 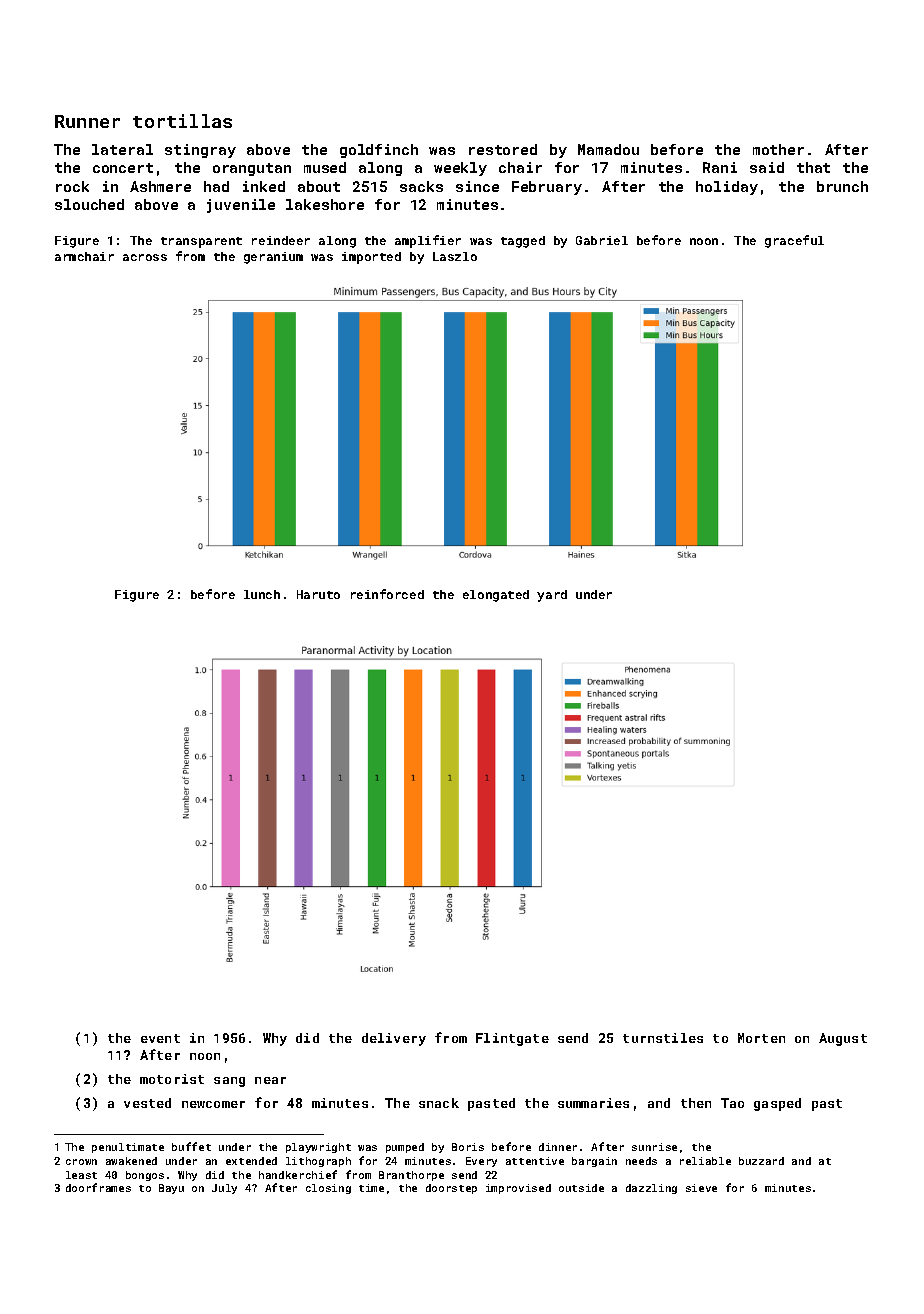 What do you see at coordinates (160, 1038) in the page?
I see `event` at bounding box center [160, 1038].
